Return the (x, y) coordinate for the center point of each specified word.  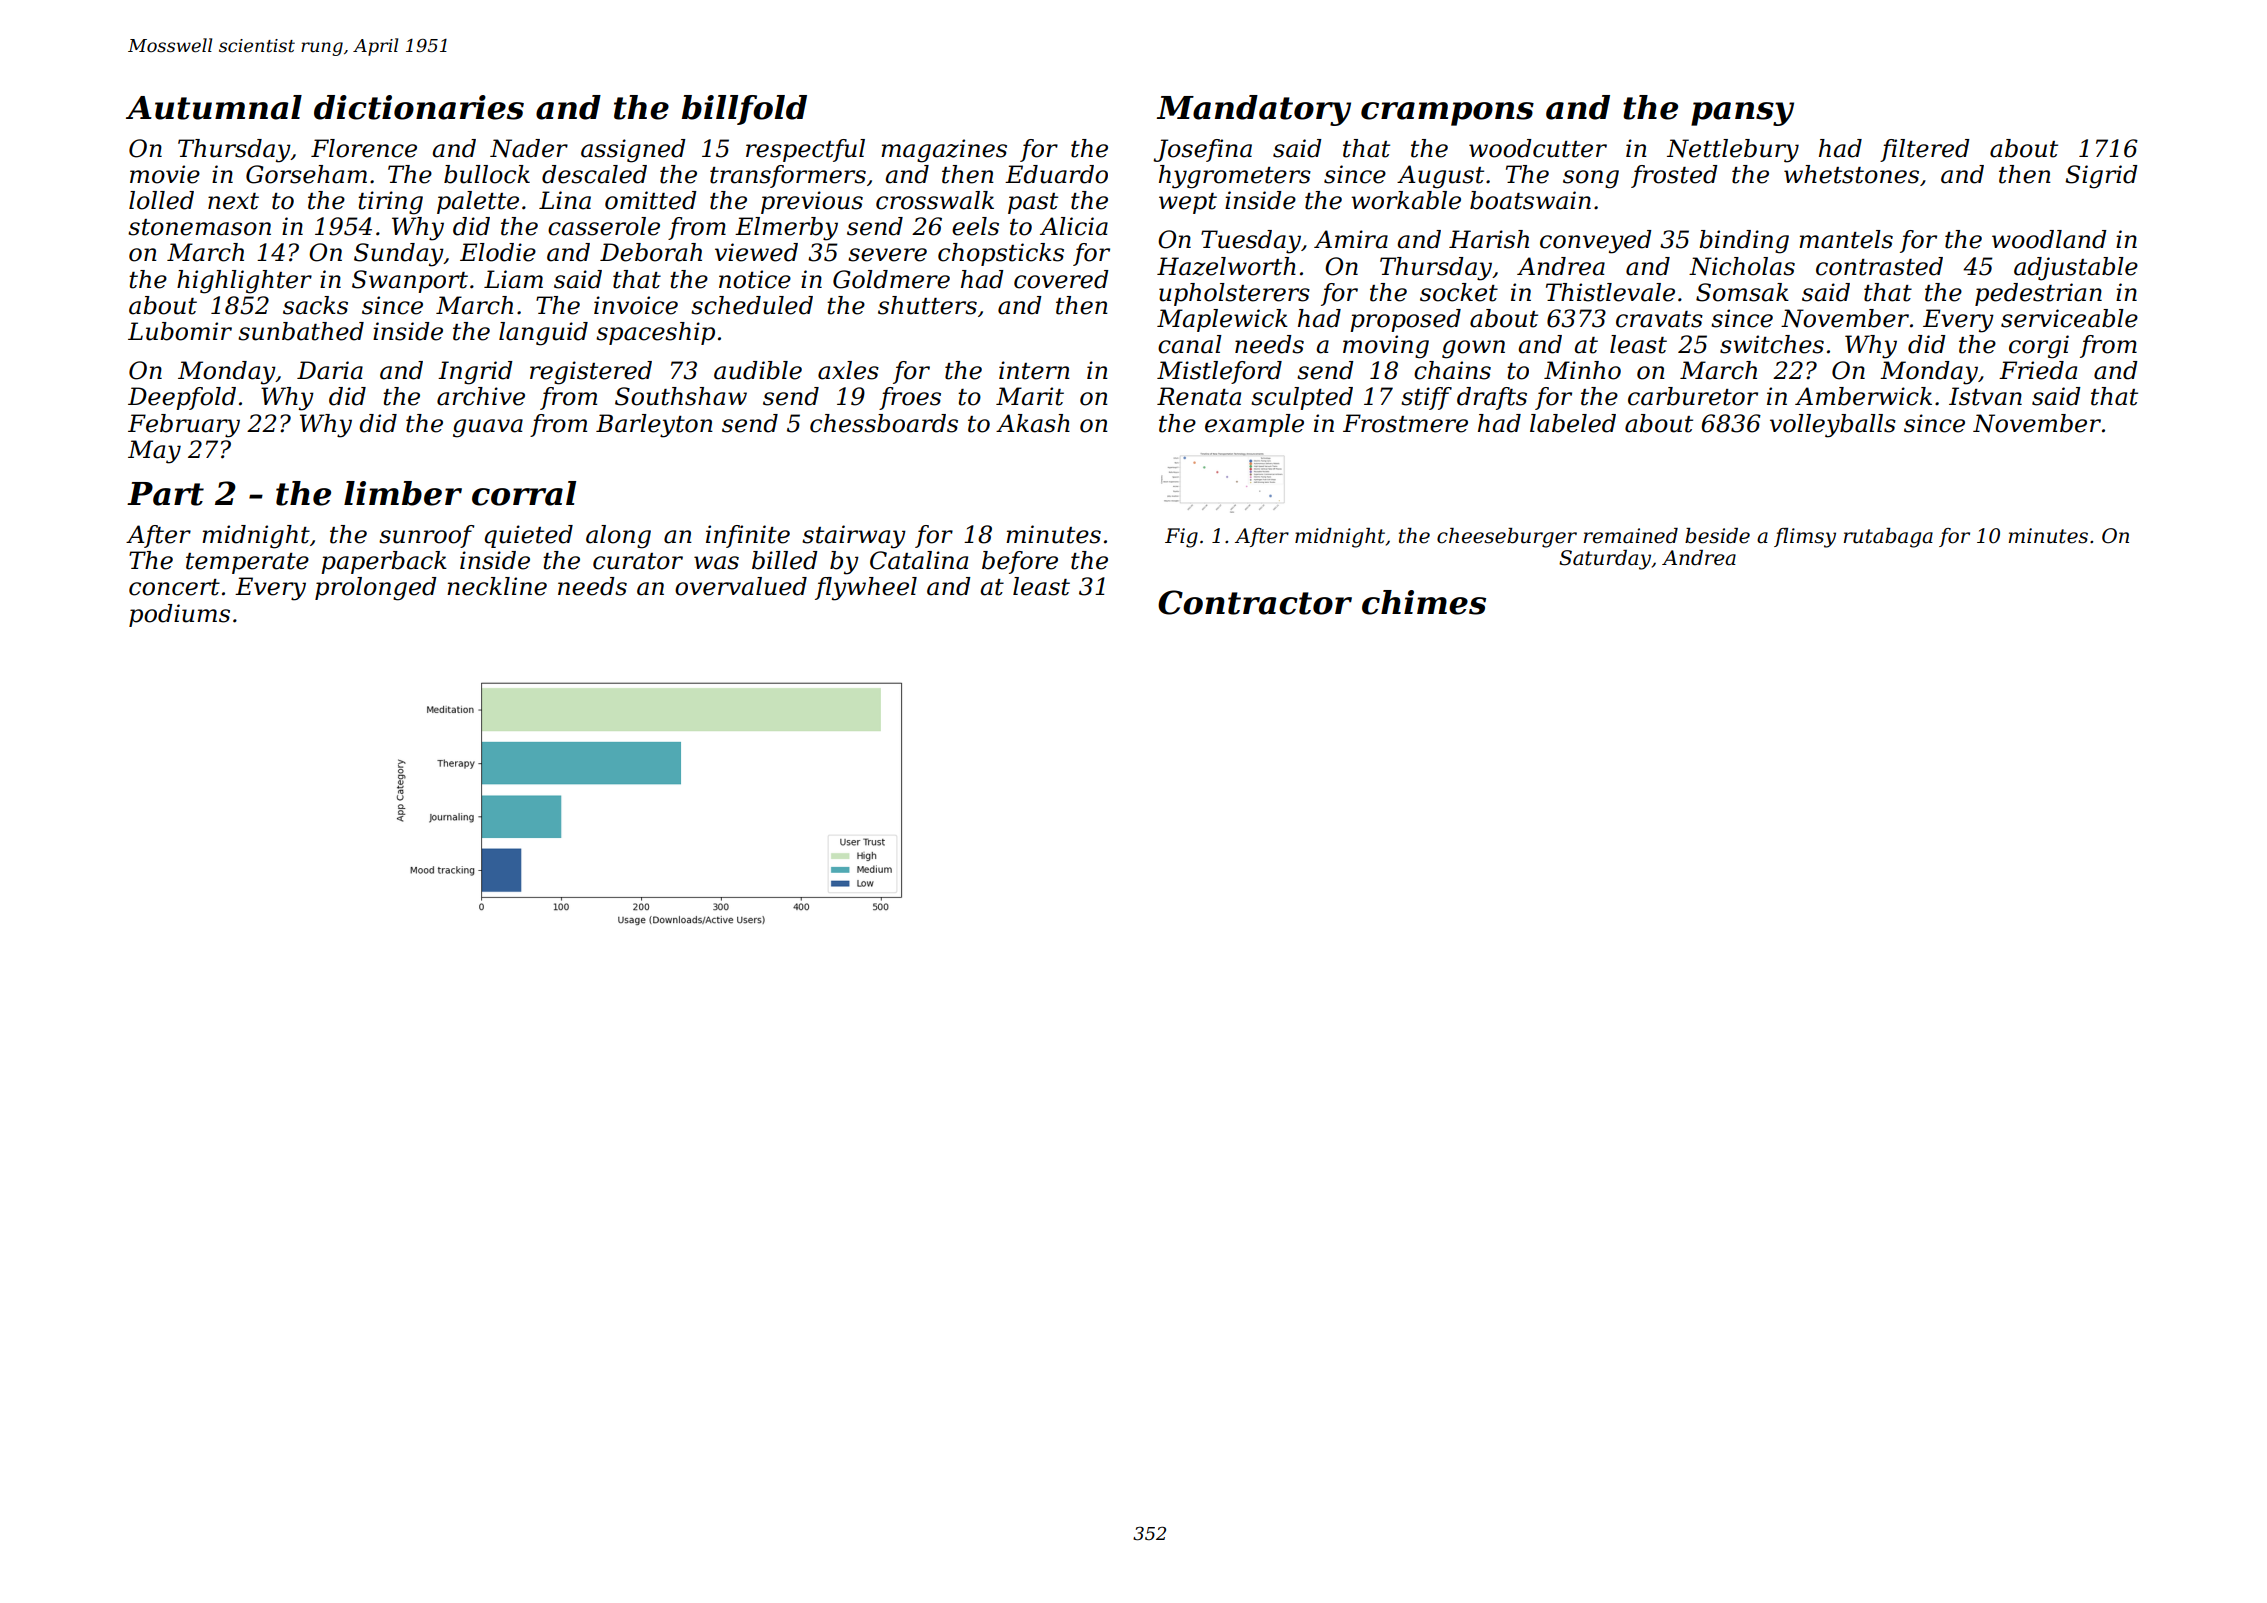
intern (1034, 370)
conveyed (1596, 242)
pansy (1742, 114)
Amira (1351, 239)
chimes (1424, 602)
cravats (1659, 319)
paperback (384, 562)
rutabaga (1888, 538)
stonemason (199, 227)
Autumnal (214, 107)
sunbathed (301, 331)
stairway (854, 537)
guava (488, 428)
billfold (744, 110)
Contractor (1255, 602)
